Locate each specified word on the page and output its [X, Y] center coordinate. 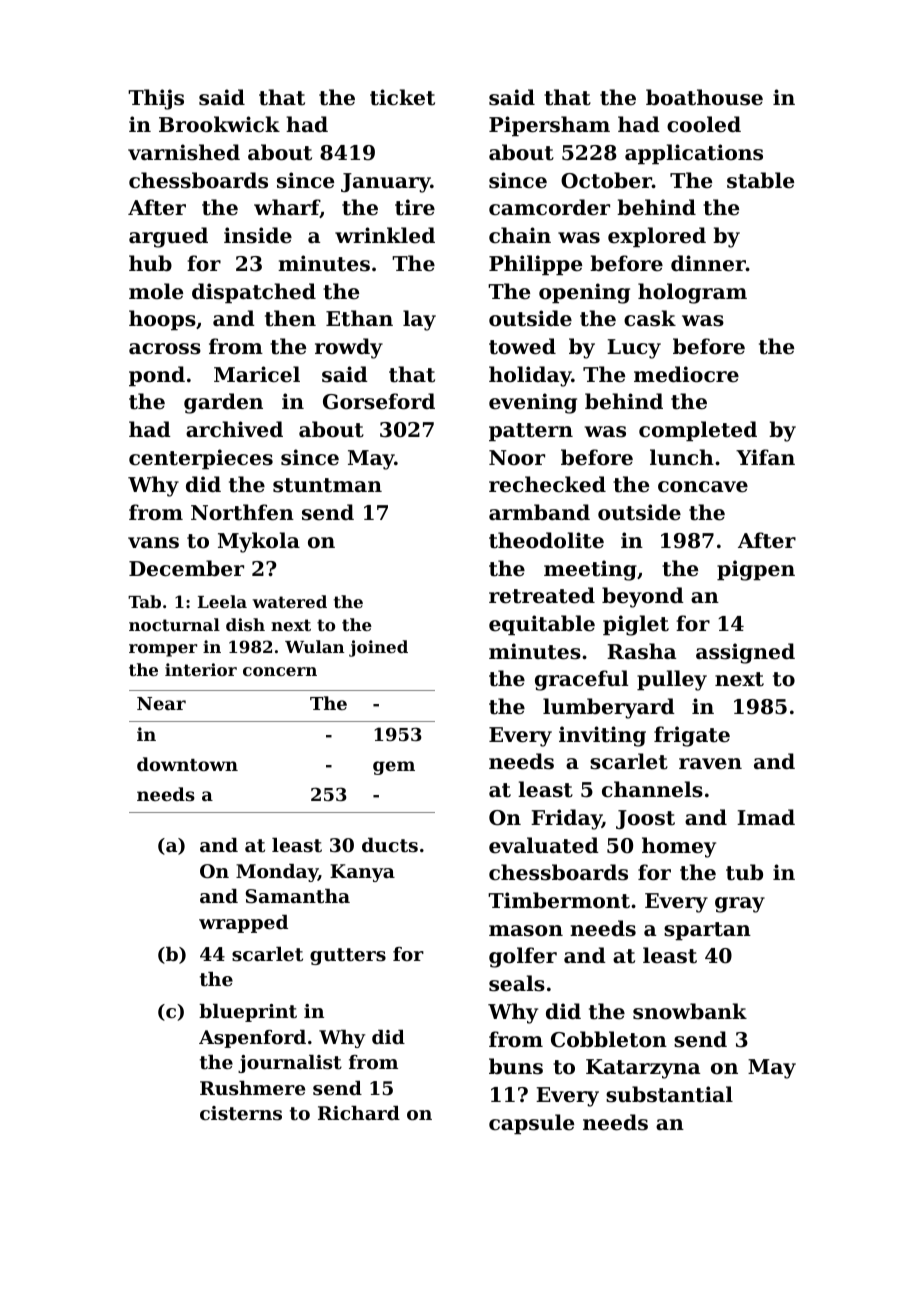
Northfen [242, 512]
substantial [669, 1094]
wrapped [243, 924]
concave [703, 487]
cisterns [241, 1113]
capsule [531, 1124]
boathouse [704, 97]
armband [539, 512]
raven [710, 764]
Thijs [156, 99]
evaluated [544, 845]
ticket [402, 97]
